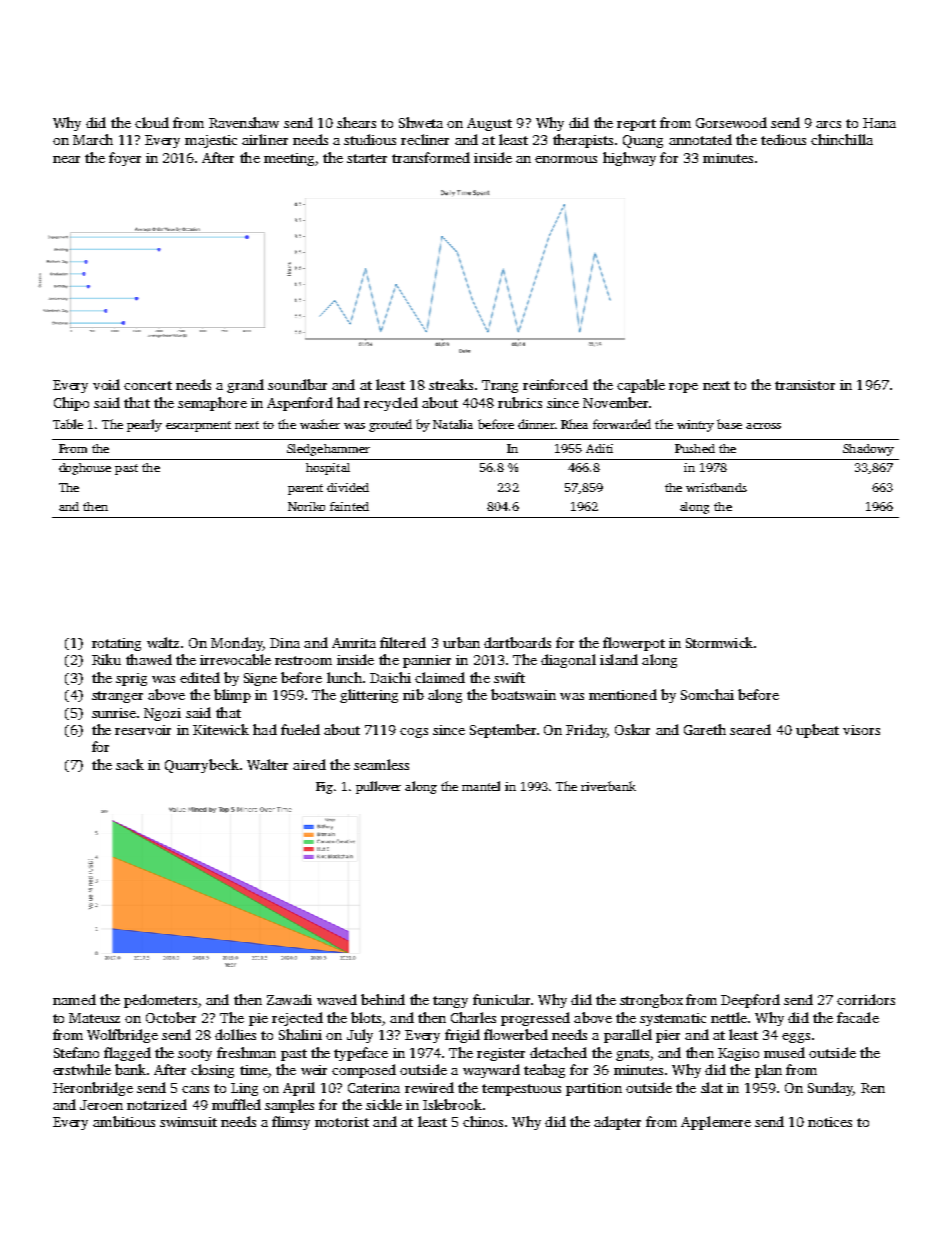 This screenshot has width=952, height=1233. I want to click on meeting, so click(289, 159).
